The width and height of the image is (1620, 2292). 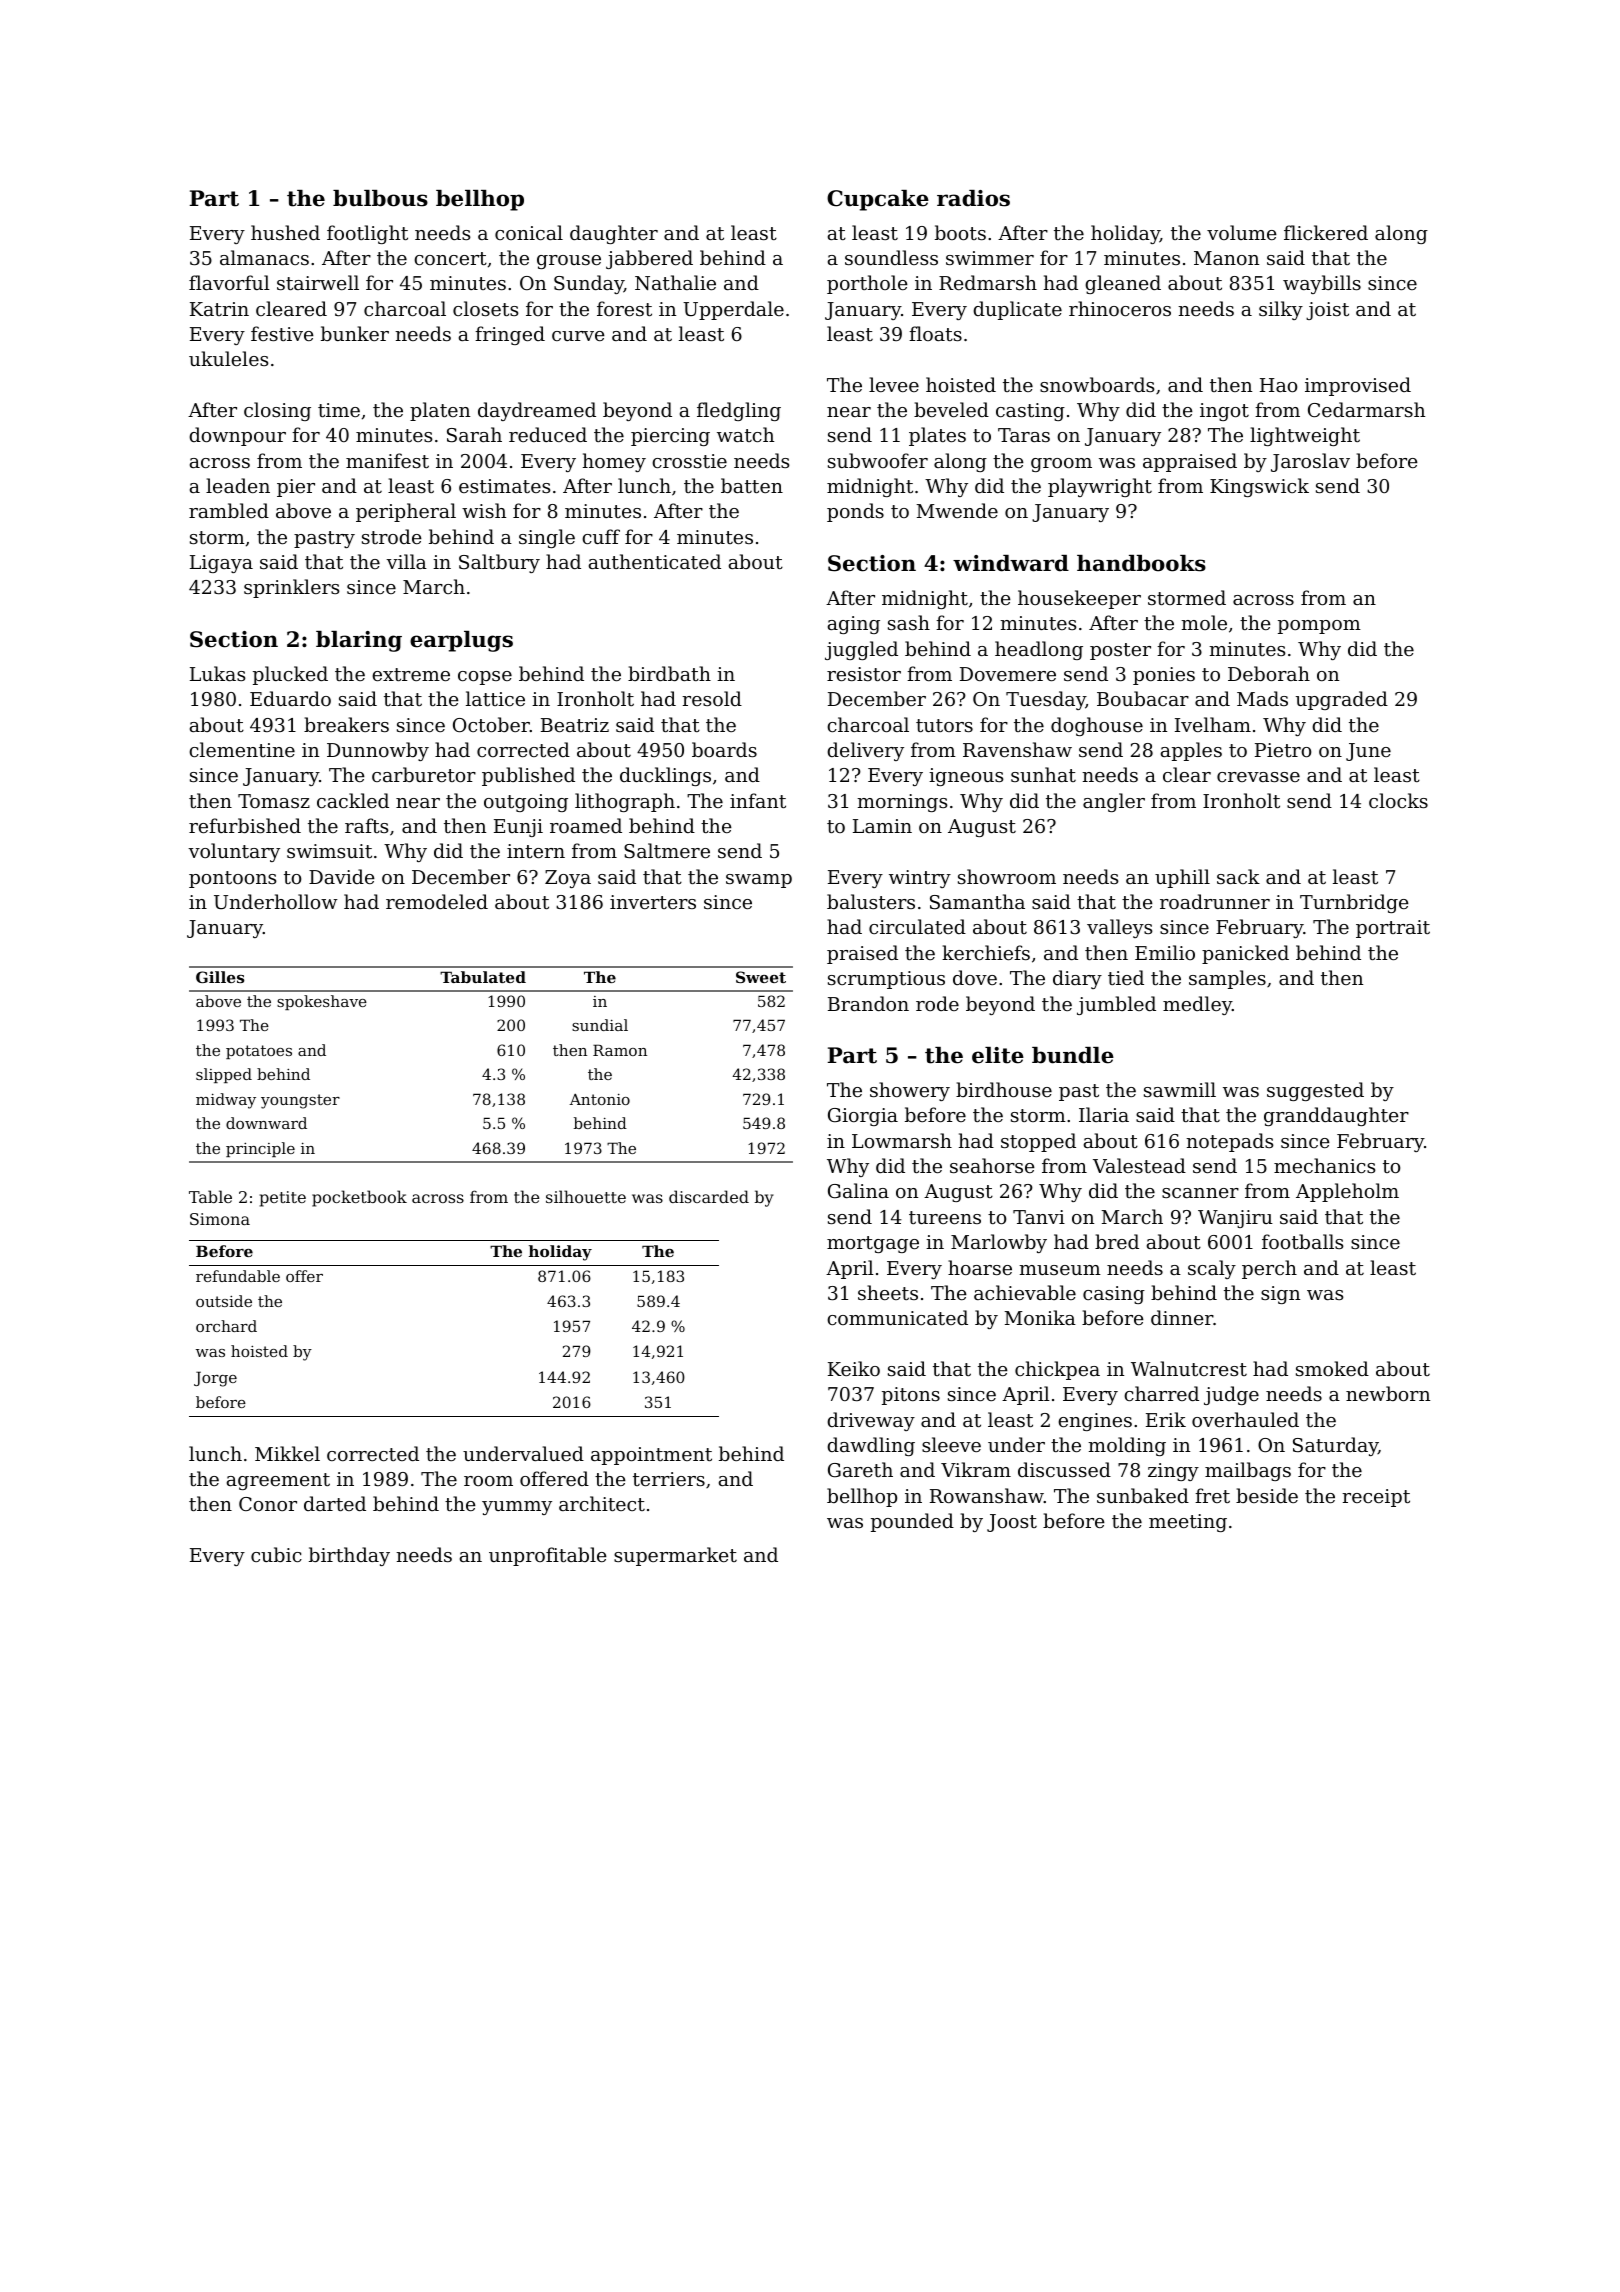 What do you see at coordinates (761, 977) in the image?
I see `Sweet` at bounding box center [761, 977].
